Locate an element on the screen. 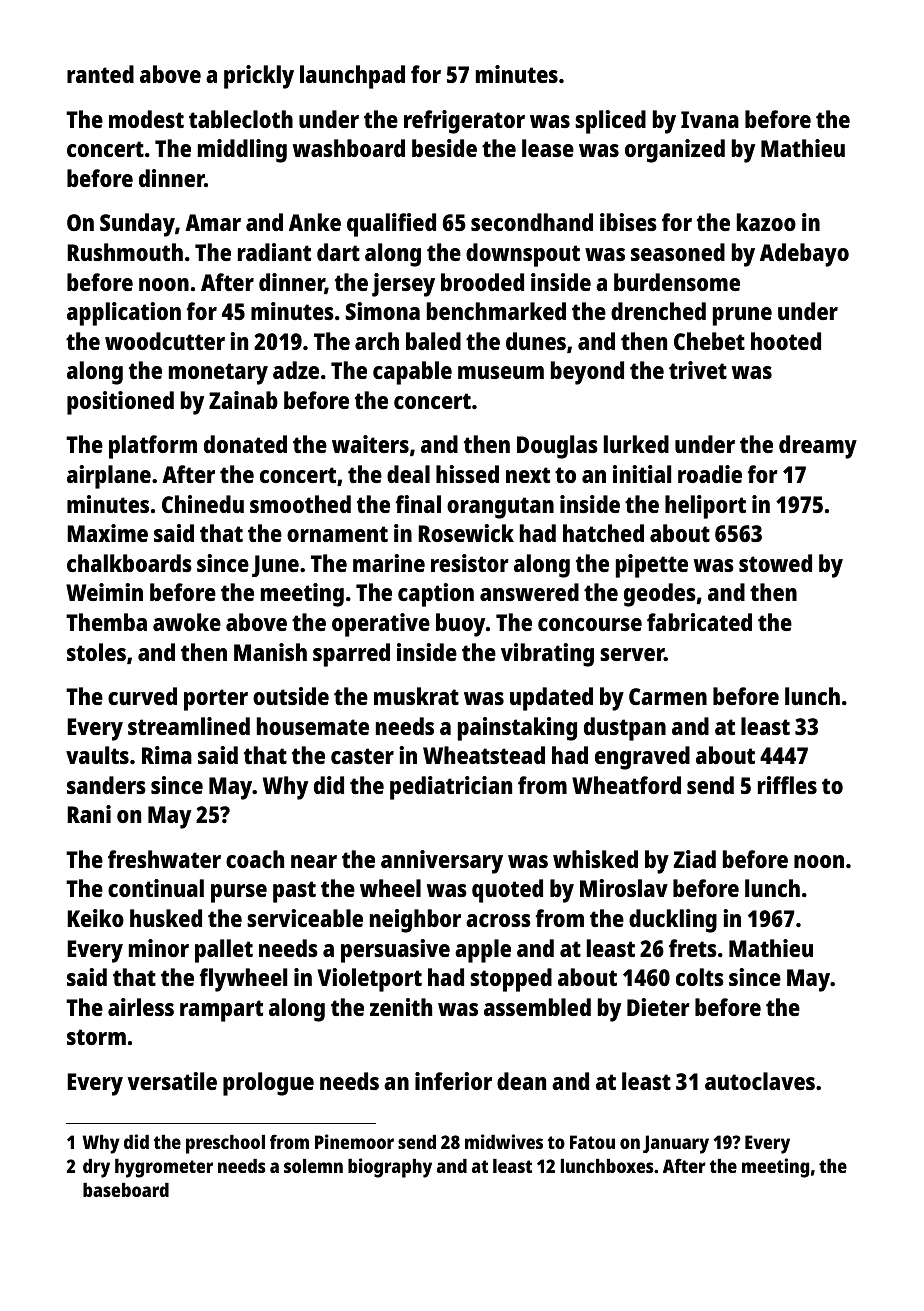 The height and width of the screenshot is (1311, 924). Weimin is located at coordinates (104, 592).
